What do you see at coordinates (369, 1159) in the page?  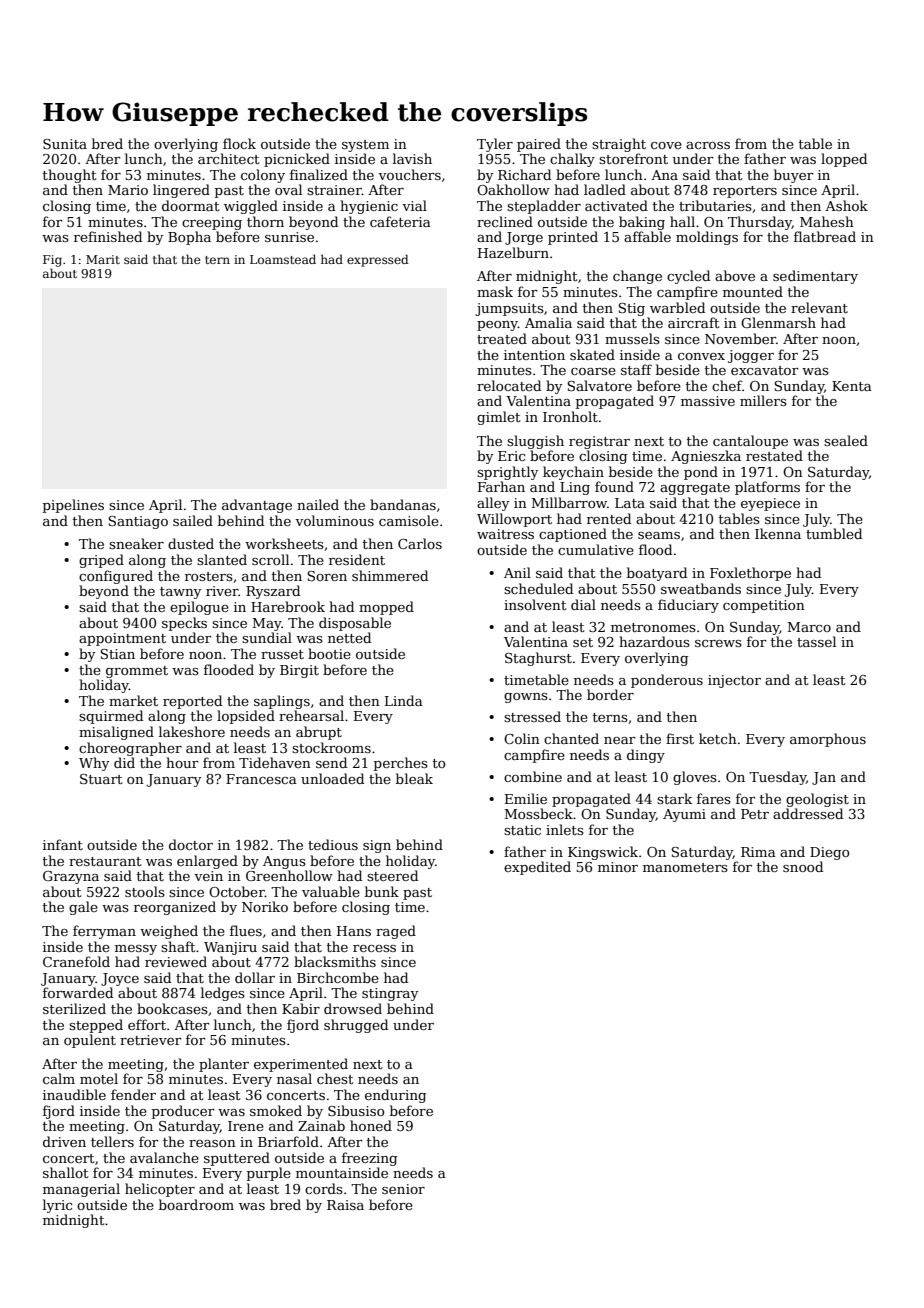 I see `freezing` at bounding box center [369, 1159].
